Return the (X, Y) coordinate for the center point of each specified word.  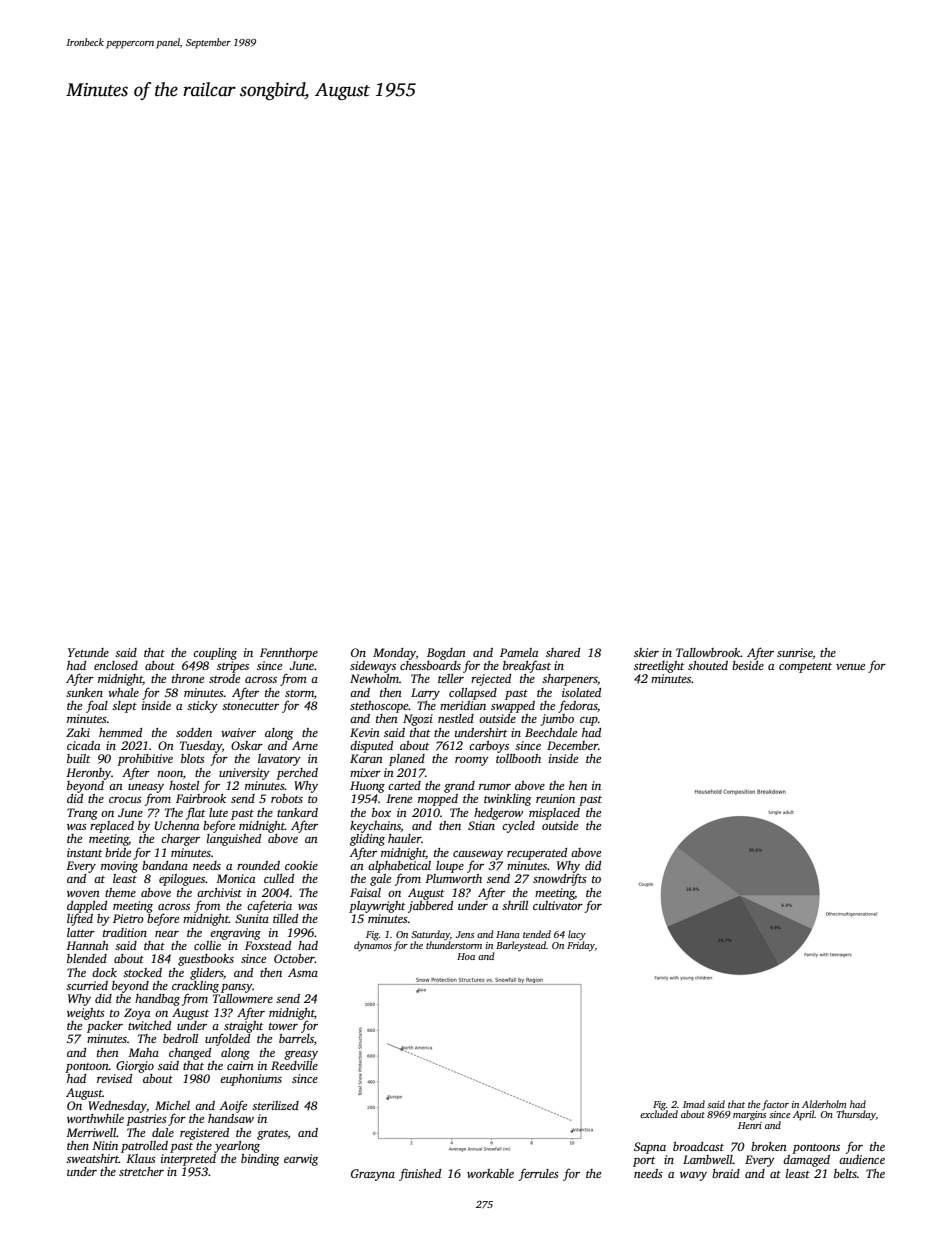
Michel (172, 1105)
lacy (577, 935)
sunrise (795, 652)
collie (207, 945)
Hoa (466, 956)
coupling (215, 654)
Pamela (519, 652)
